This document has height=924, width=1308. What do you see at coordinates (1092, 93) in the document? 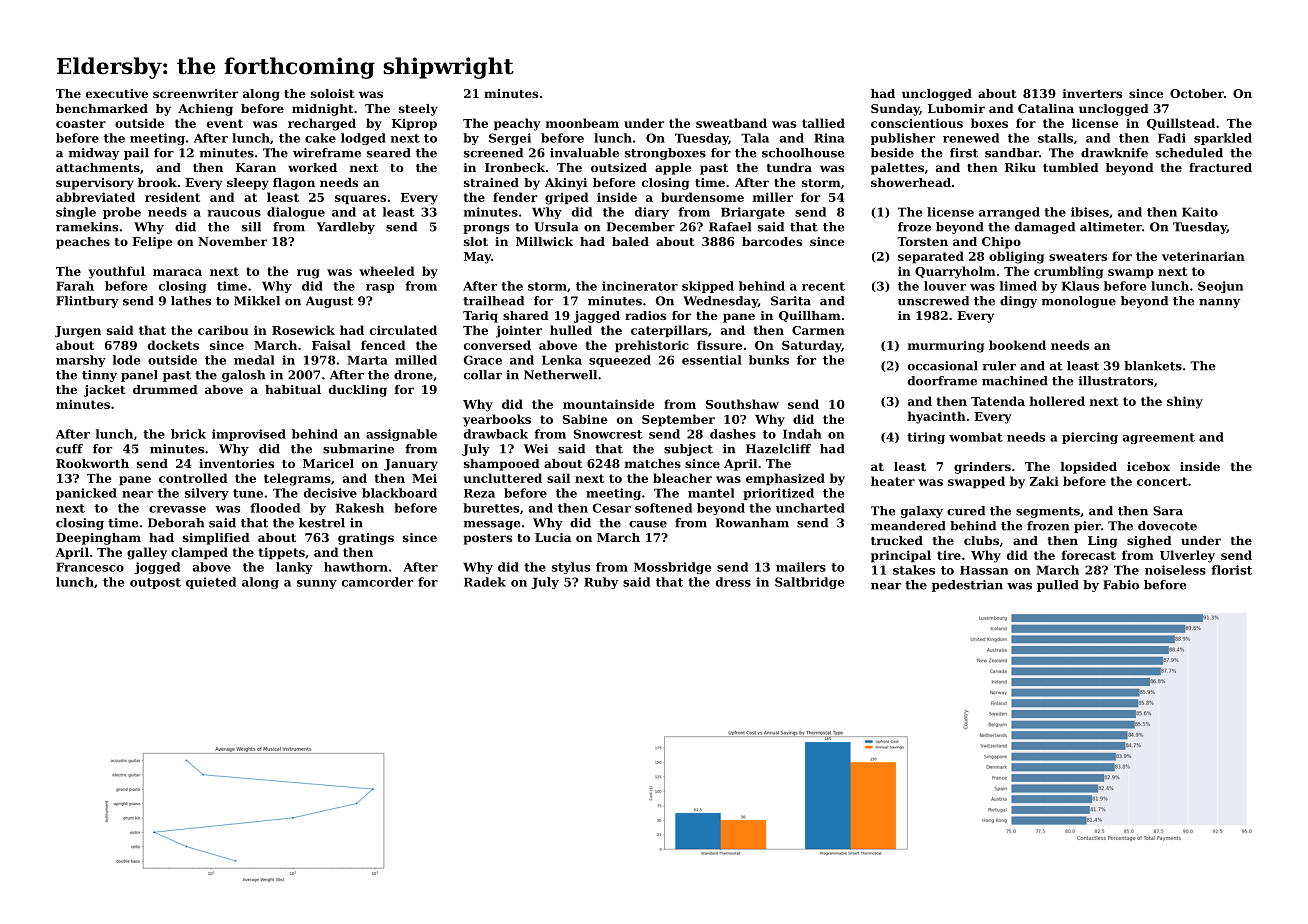
I see `inverters` at bounding box center [1092, 93].
